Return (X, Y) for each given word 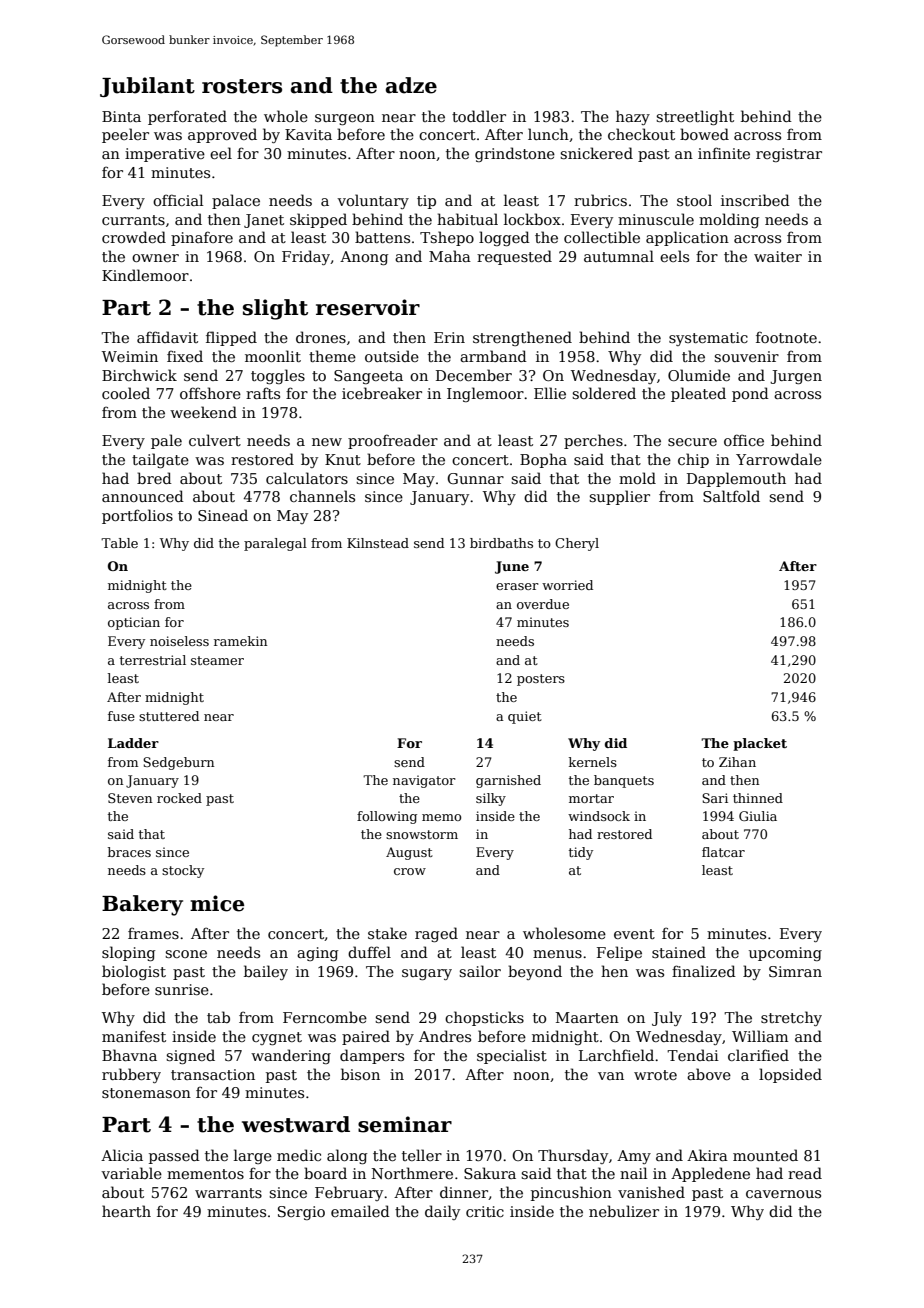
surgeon (345, 119)
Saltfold (731, 496)
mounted (765, 1155)
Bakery (142, 905)
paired (366, 1037)
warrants (228, 1193)
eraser (517, 586)
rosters (242, 86)
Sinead (223, 515)
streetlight (695, 117)
